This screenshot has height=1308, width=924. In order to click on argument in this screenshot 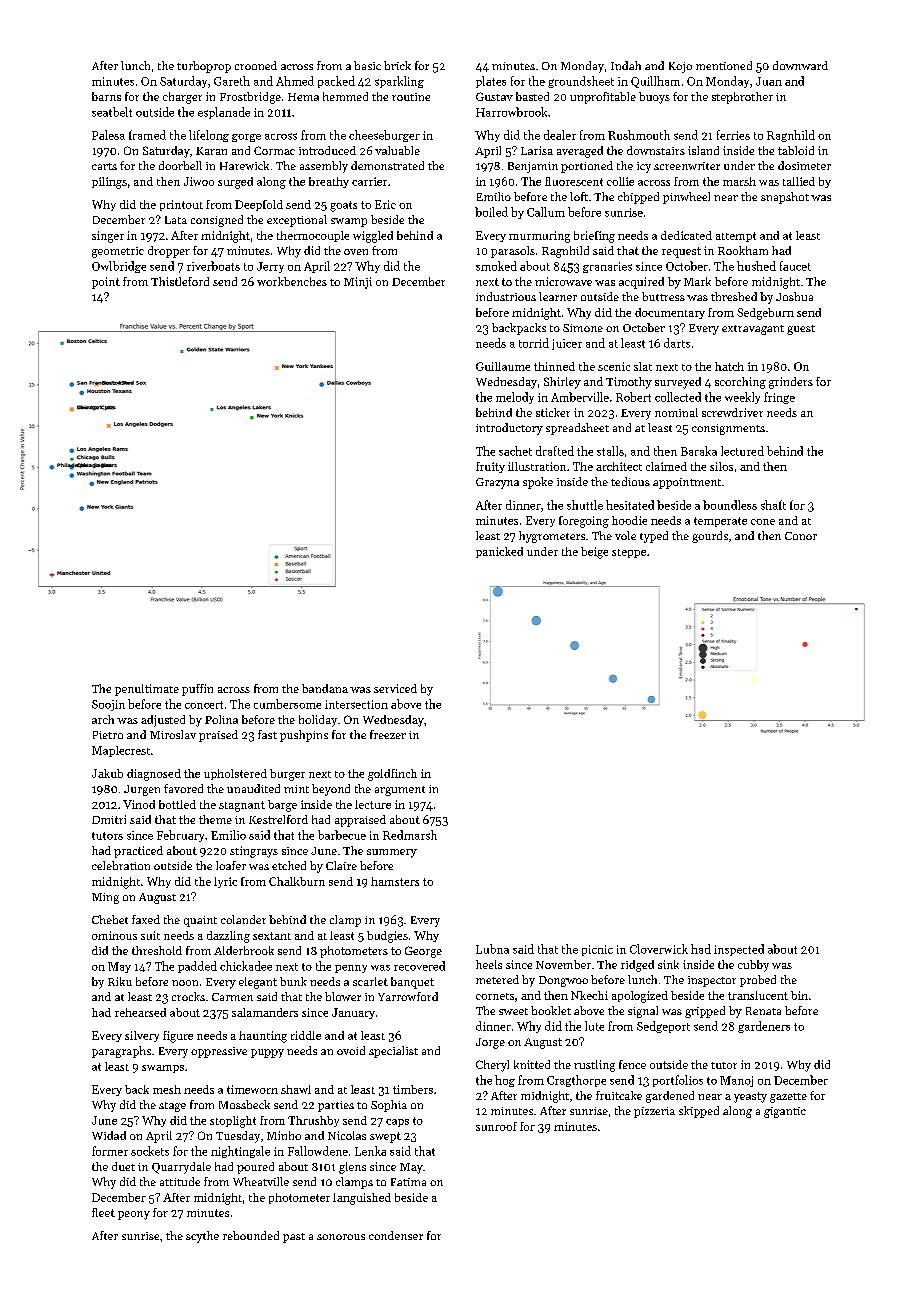, I will do `click(400, 791)`.
